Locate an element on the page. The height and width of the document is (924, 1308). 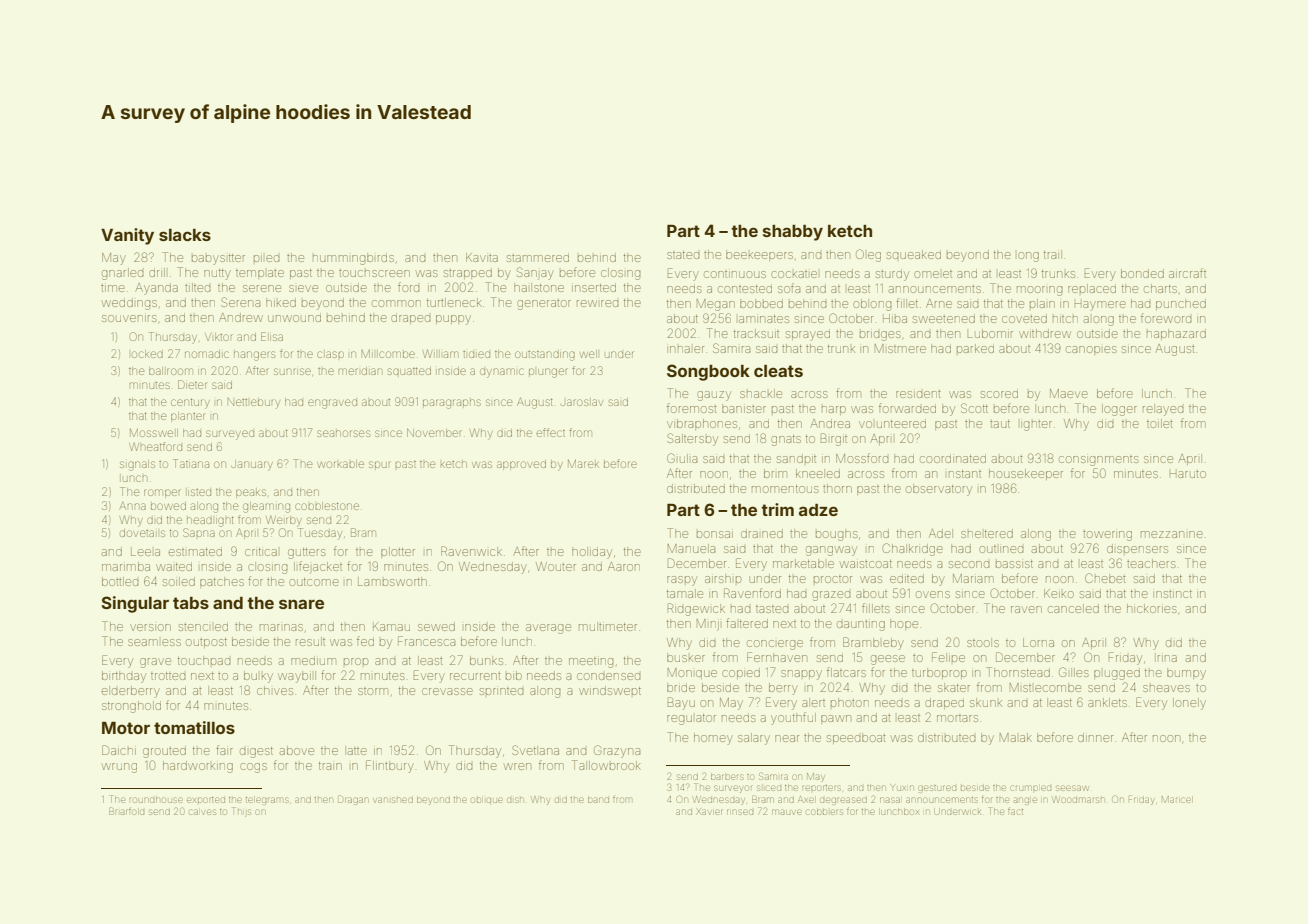
coordinated is located at coordinates (953, 459).
